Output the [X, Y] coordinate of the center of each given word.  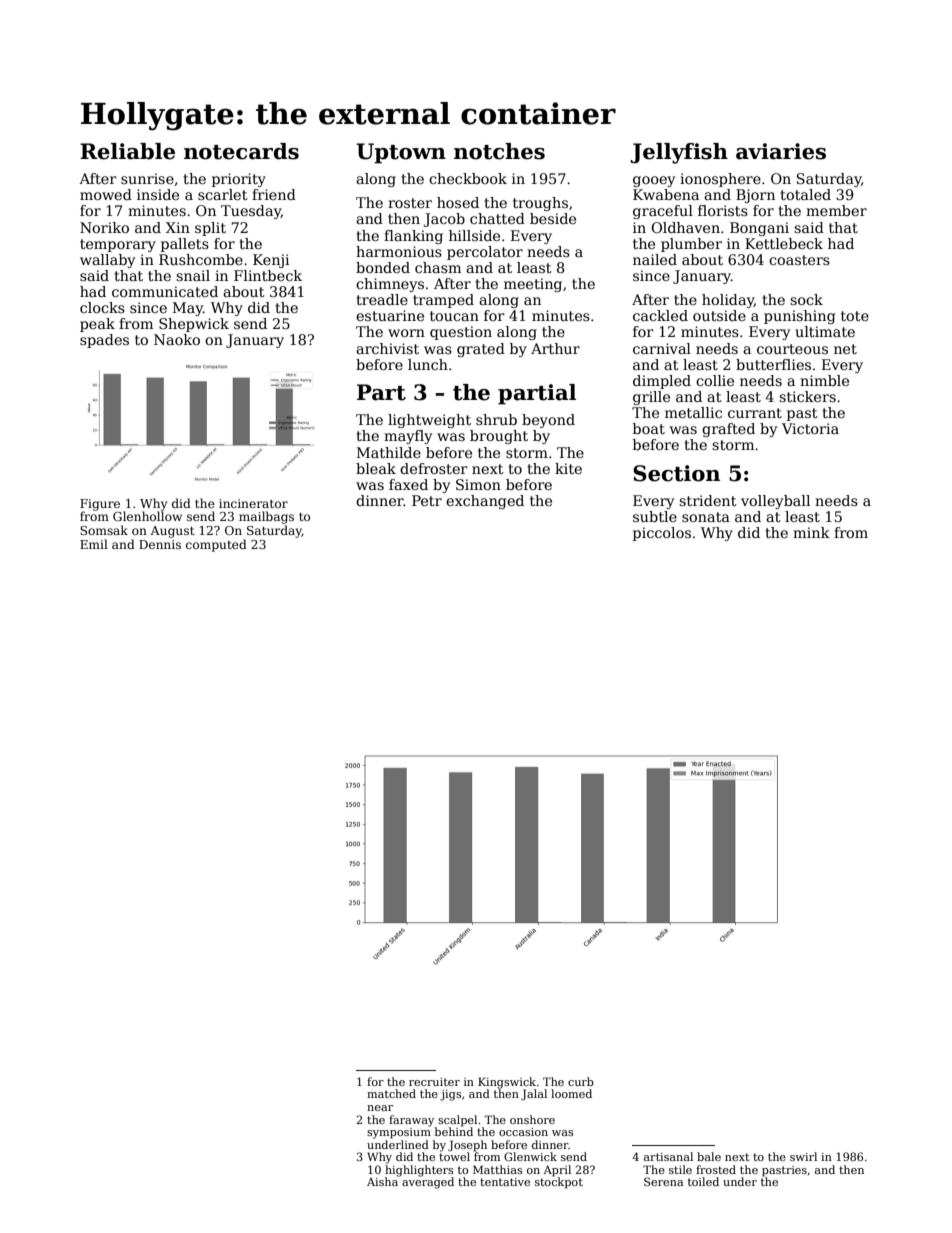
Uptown [401, 153]
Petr [427, 500]
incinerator [253, 503]
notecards [241, 151]
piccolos [662, 534]
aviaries [781, 151]
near [380, 1108]
